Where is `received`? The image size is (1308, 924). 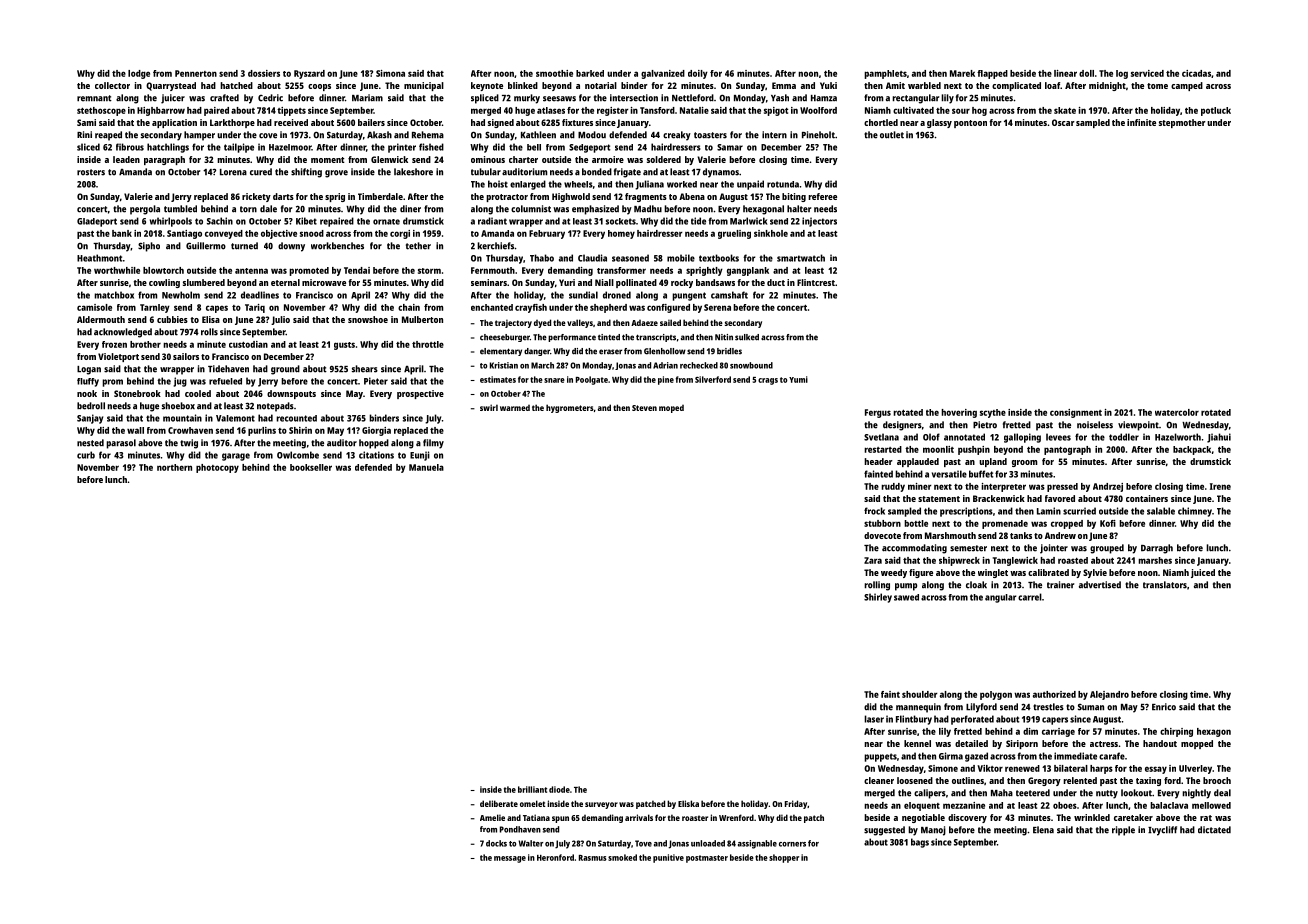
received is located at coordinates (291, 122).
